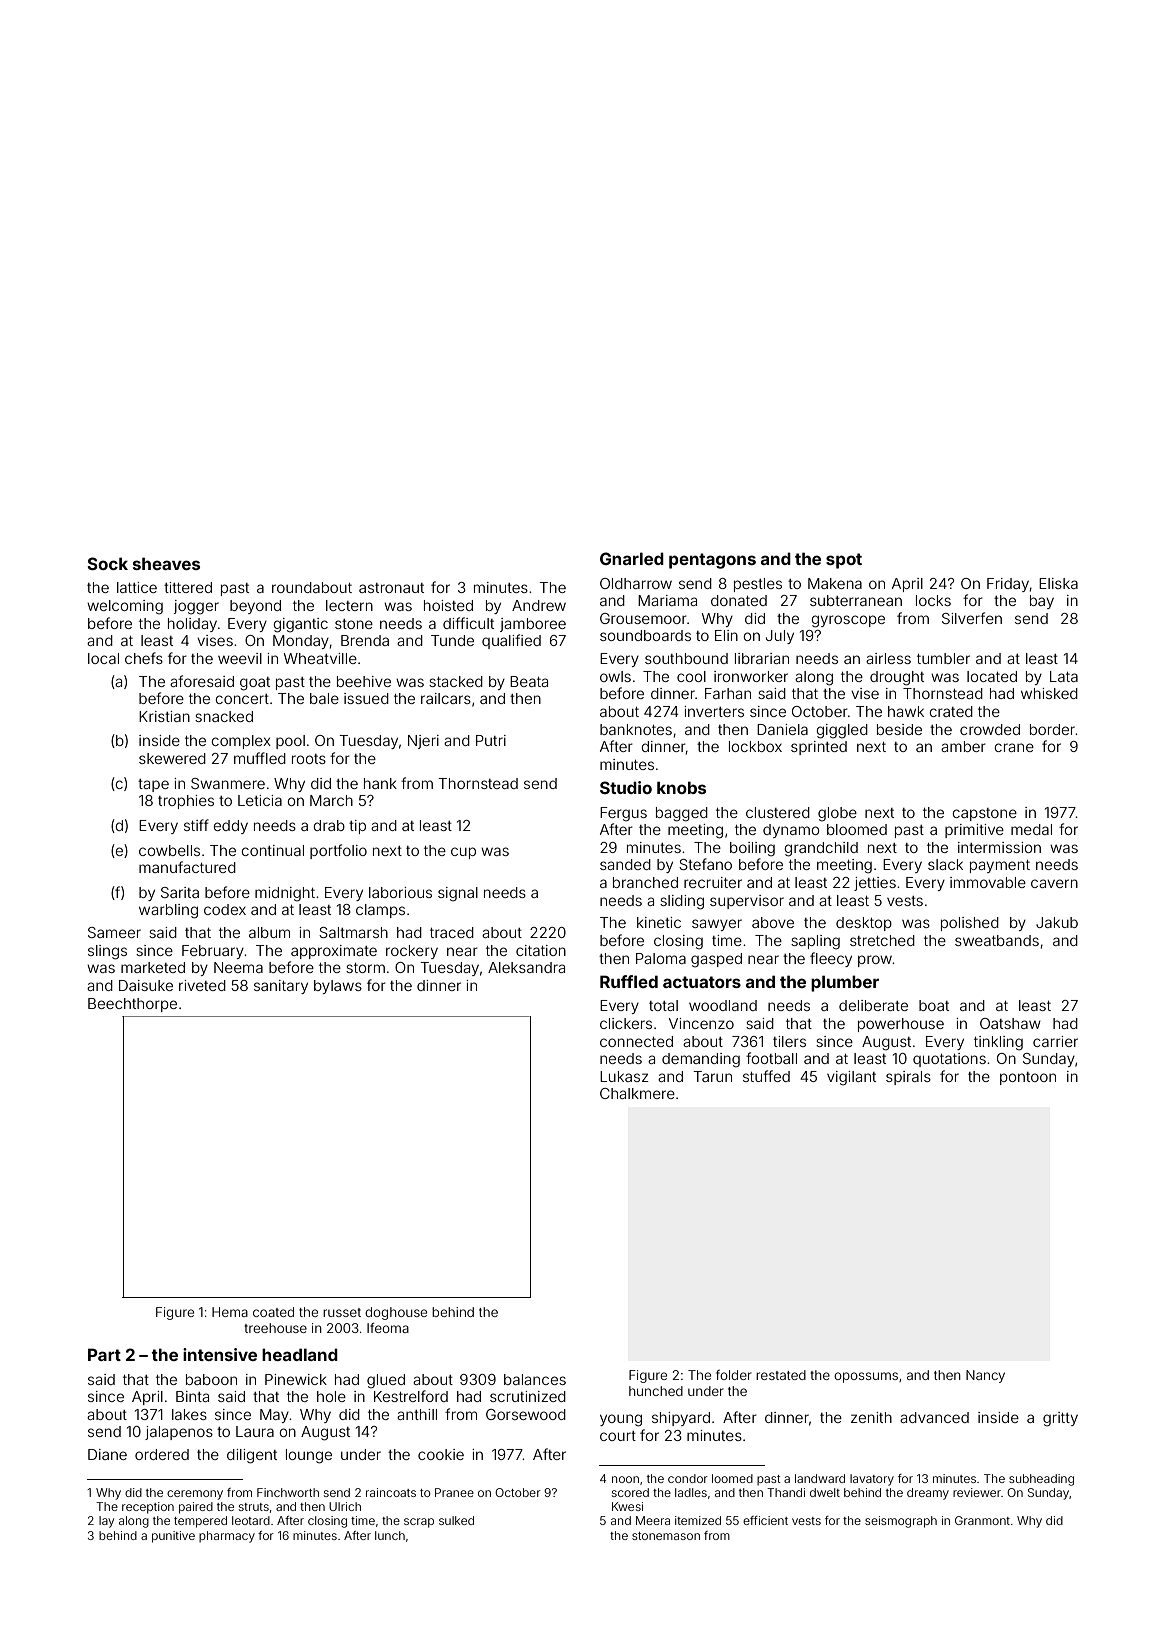 The width and height of the screenshot is (1166, 1648). I want to click on Aleksandra, so click(526, 967).
